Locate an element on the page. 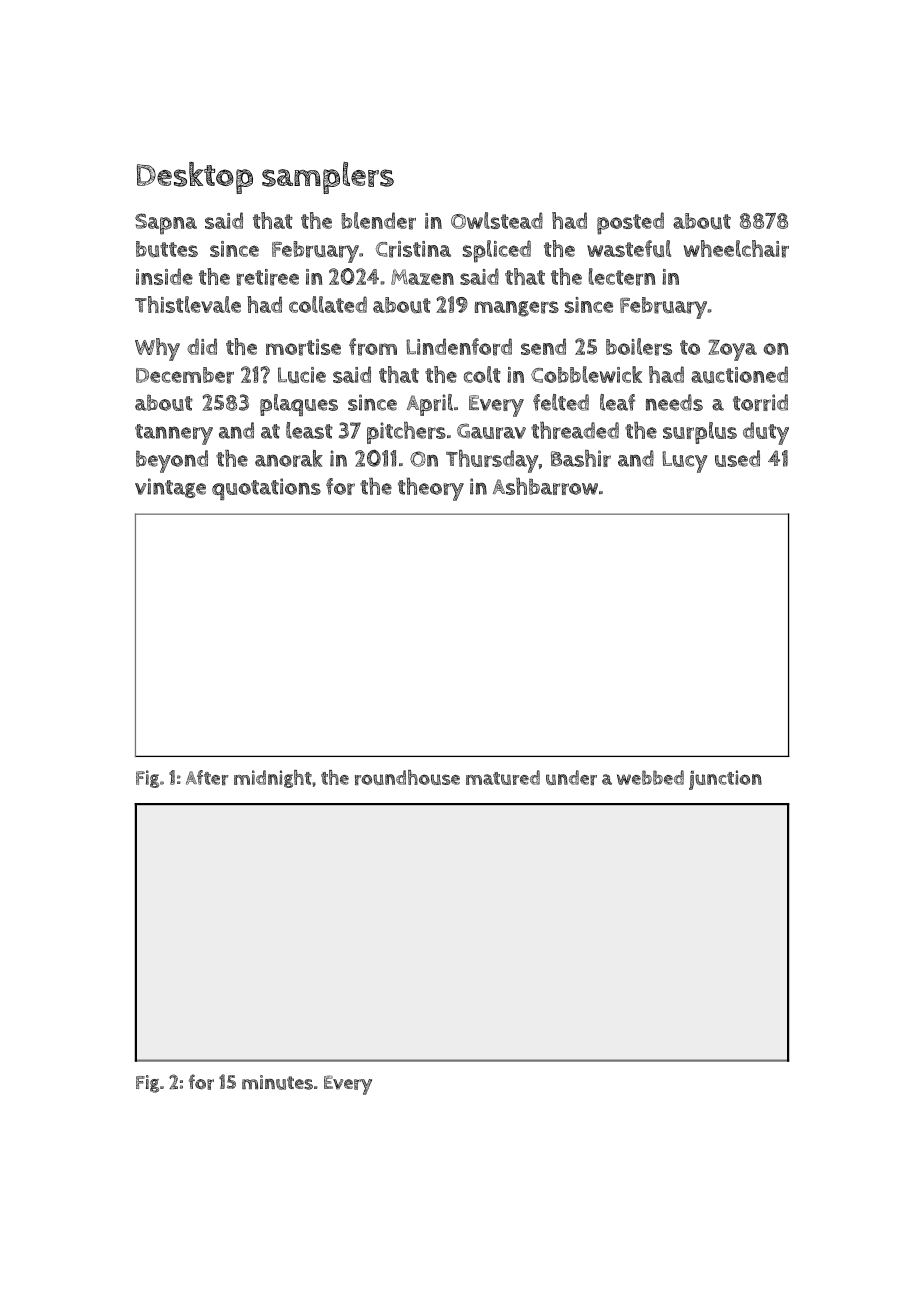 The image size is (924, 1311). under is located at coordinates (571, 777).
